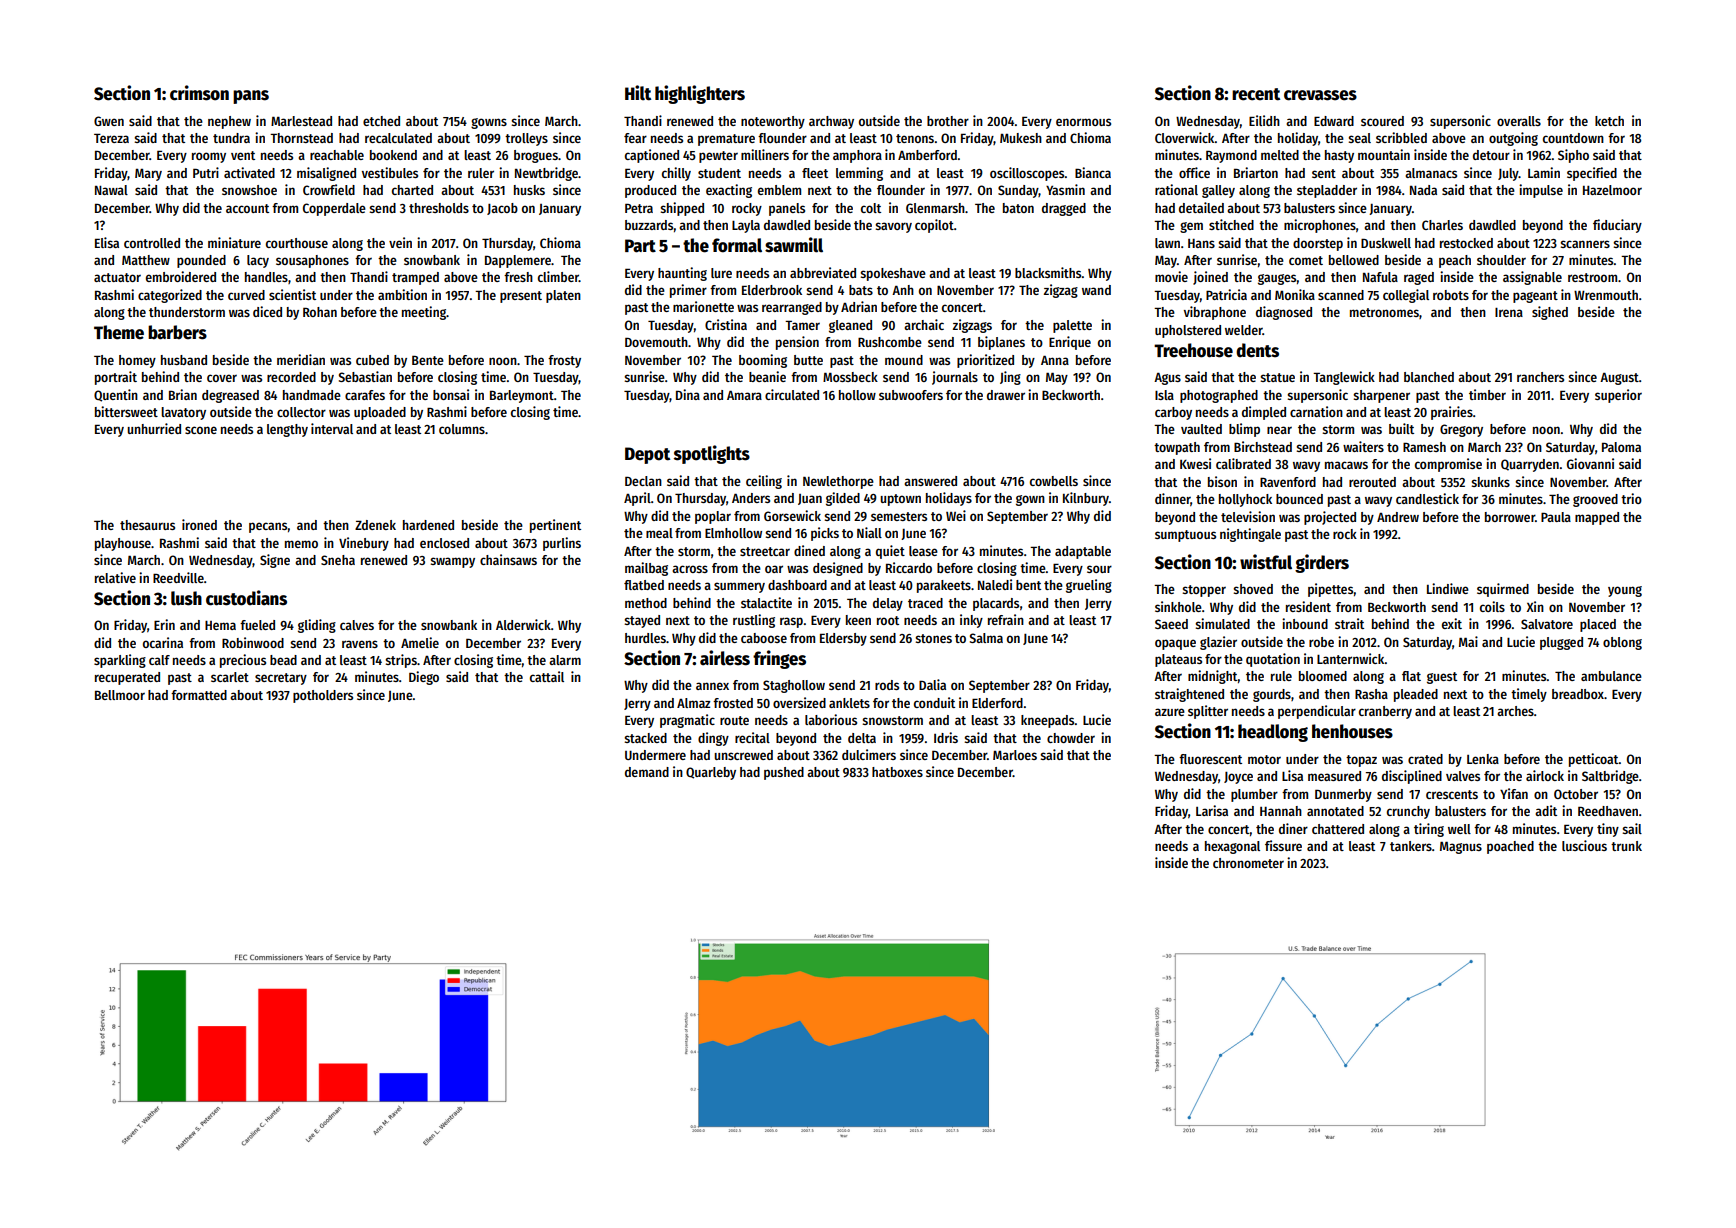 The image size is (1736, 1228). I want to click on crevasses, so click(1320, 95).
